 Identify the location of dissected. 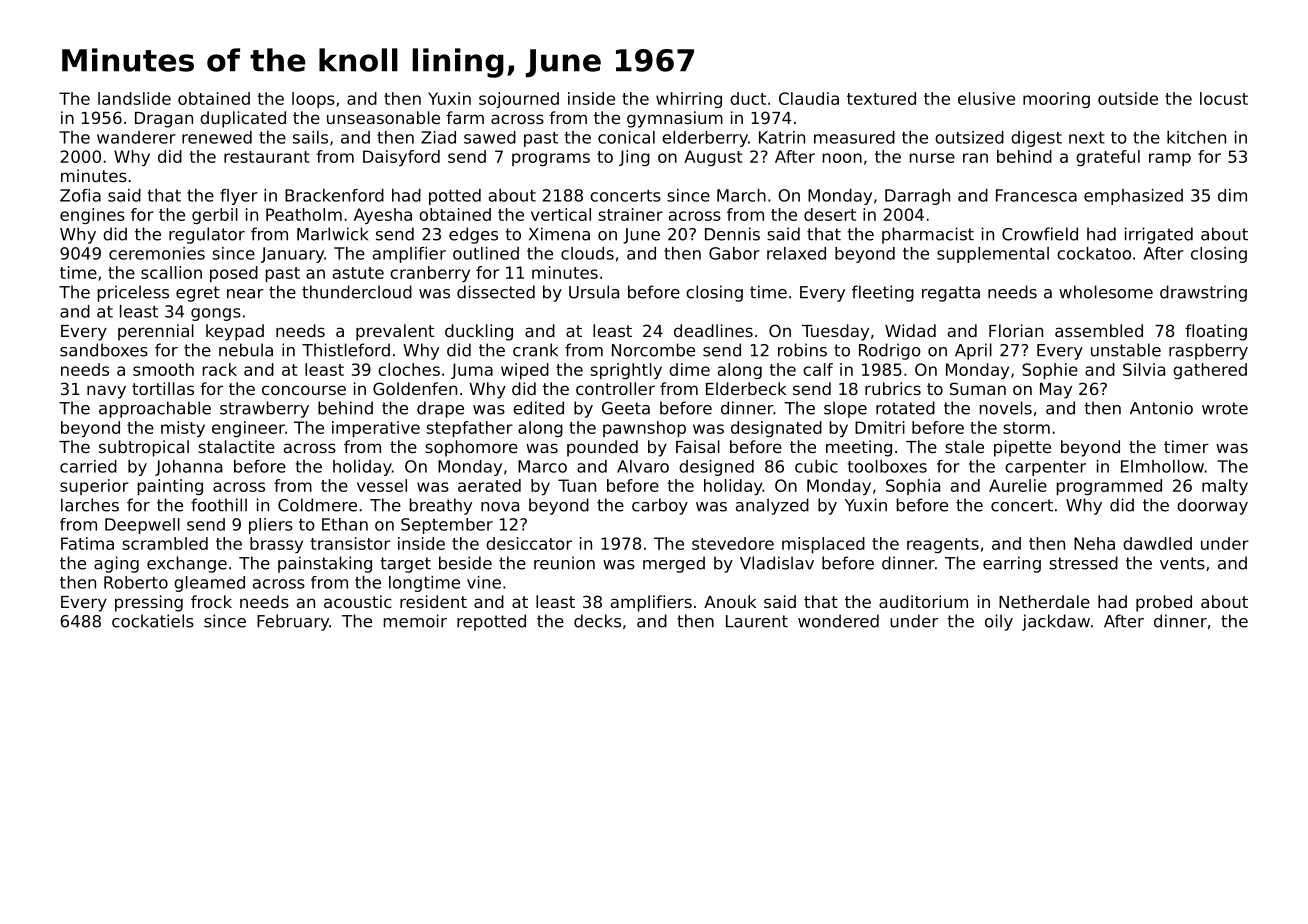
(496, 292).
